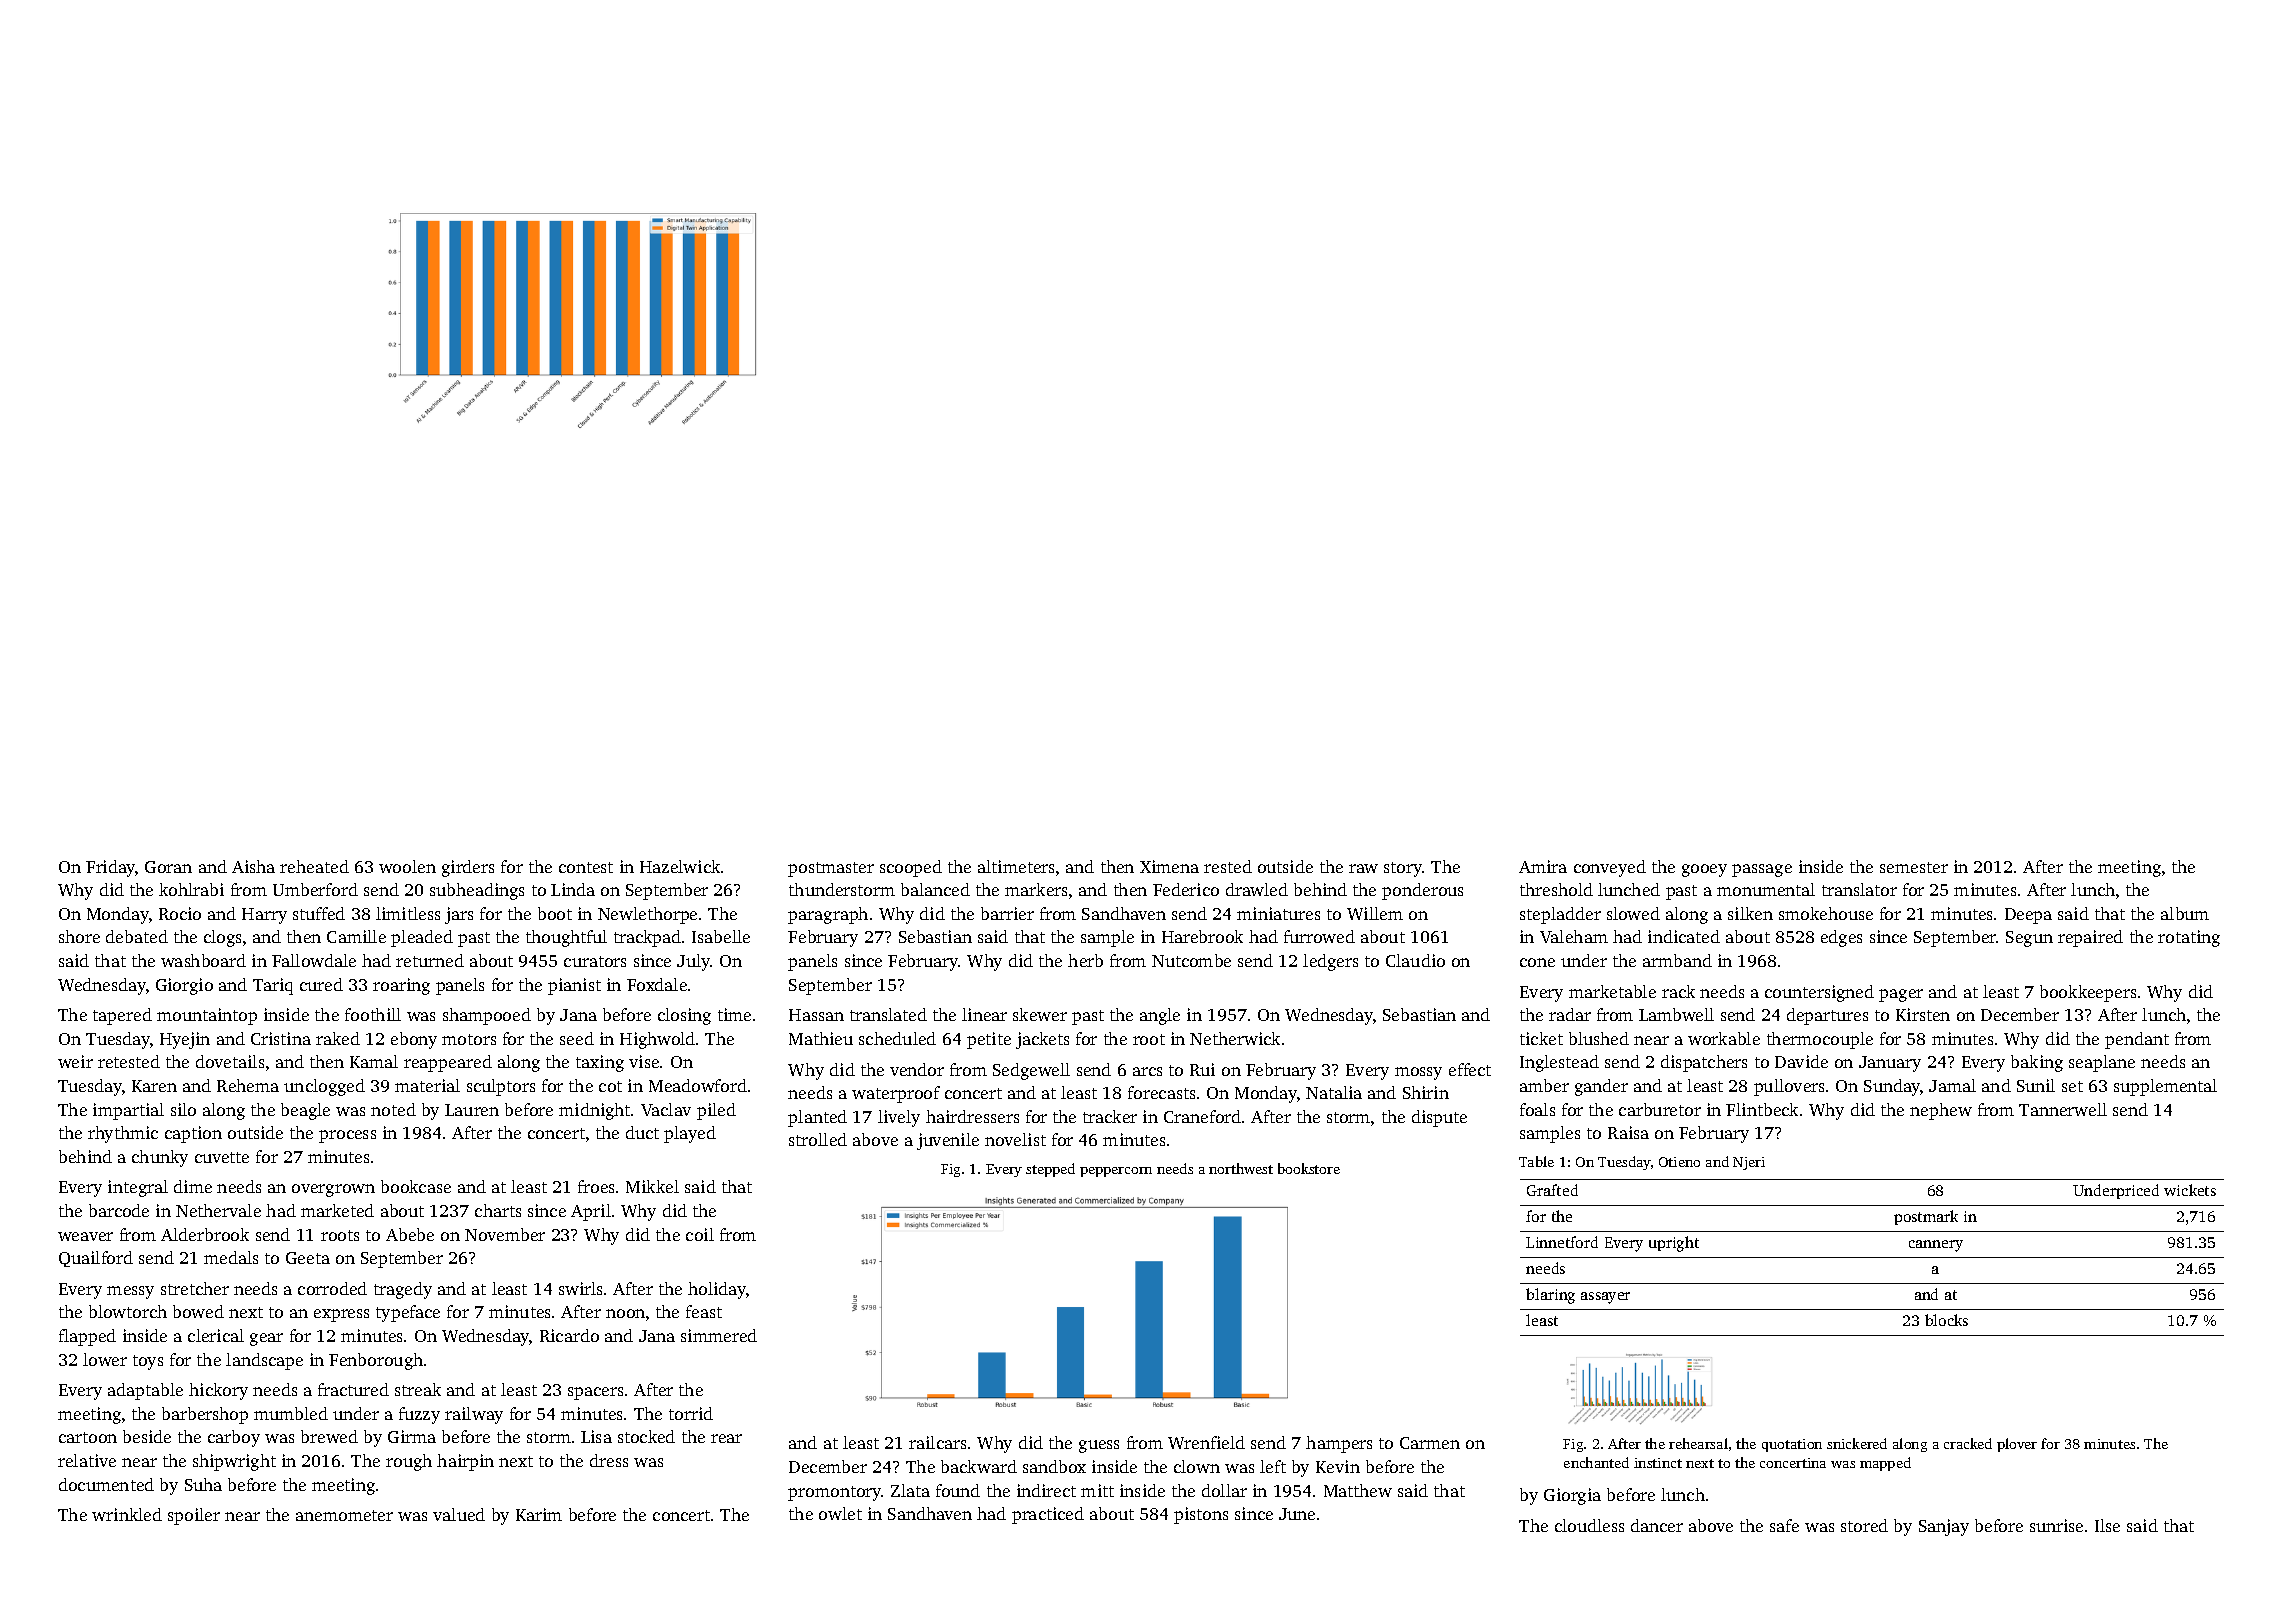 The width and height of the screenshot is (2282, 1614). I want to click on Tannerwell, so click(2063, 1109).
